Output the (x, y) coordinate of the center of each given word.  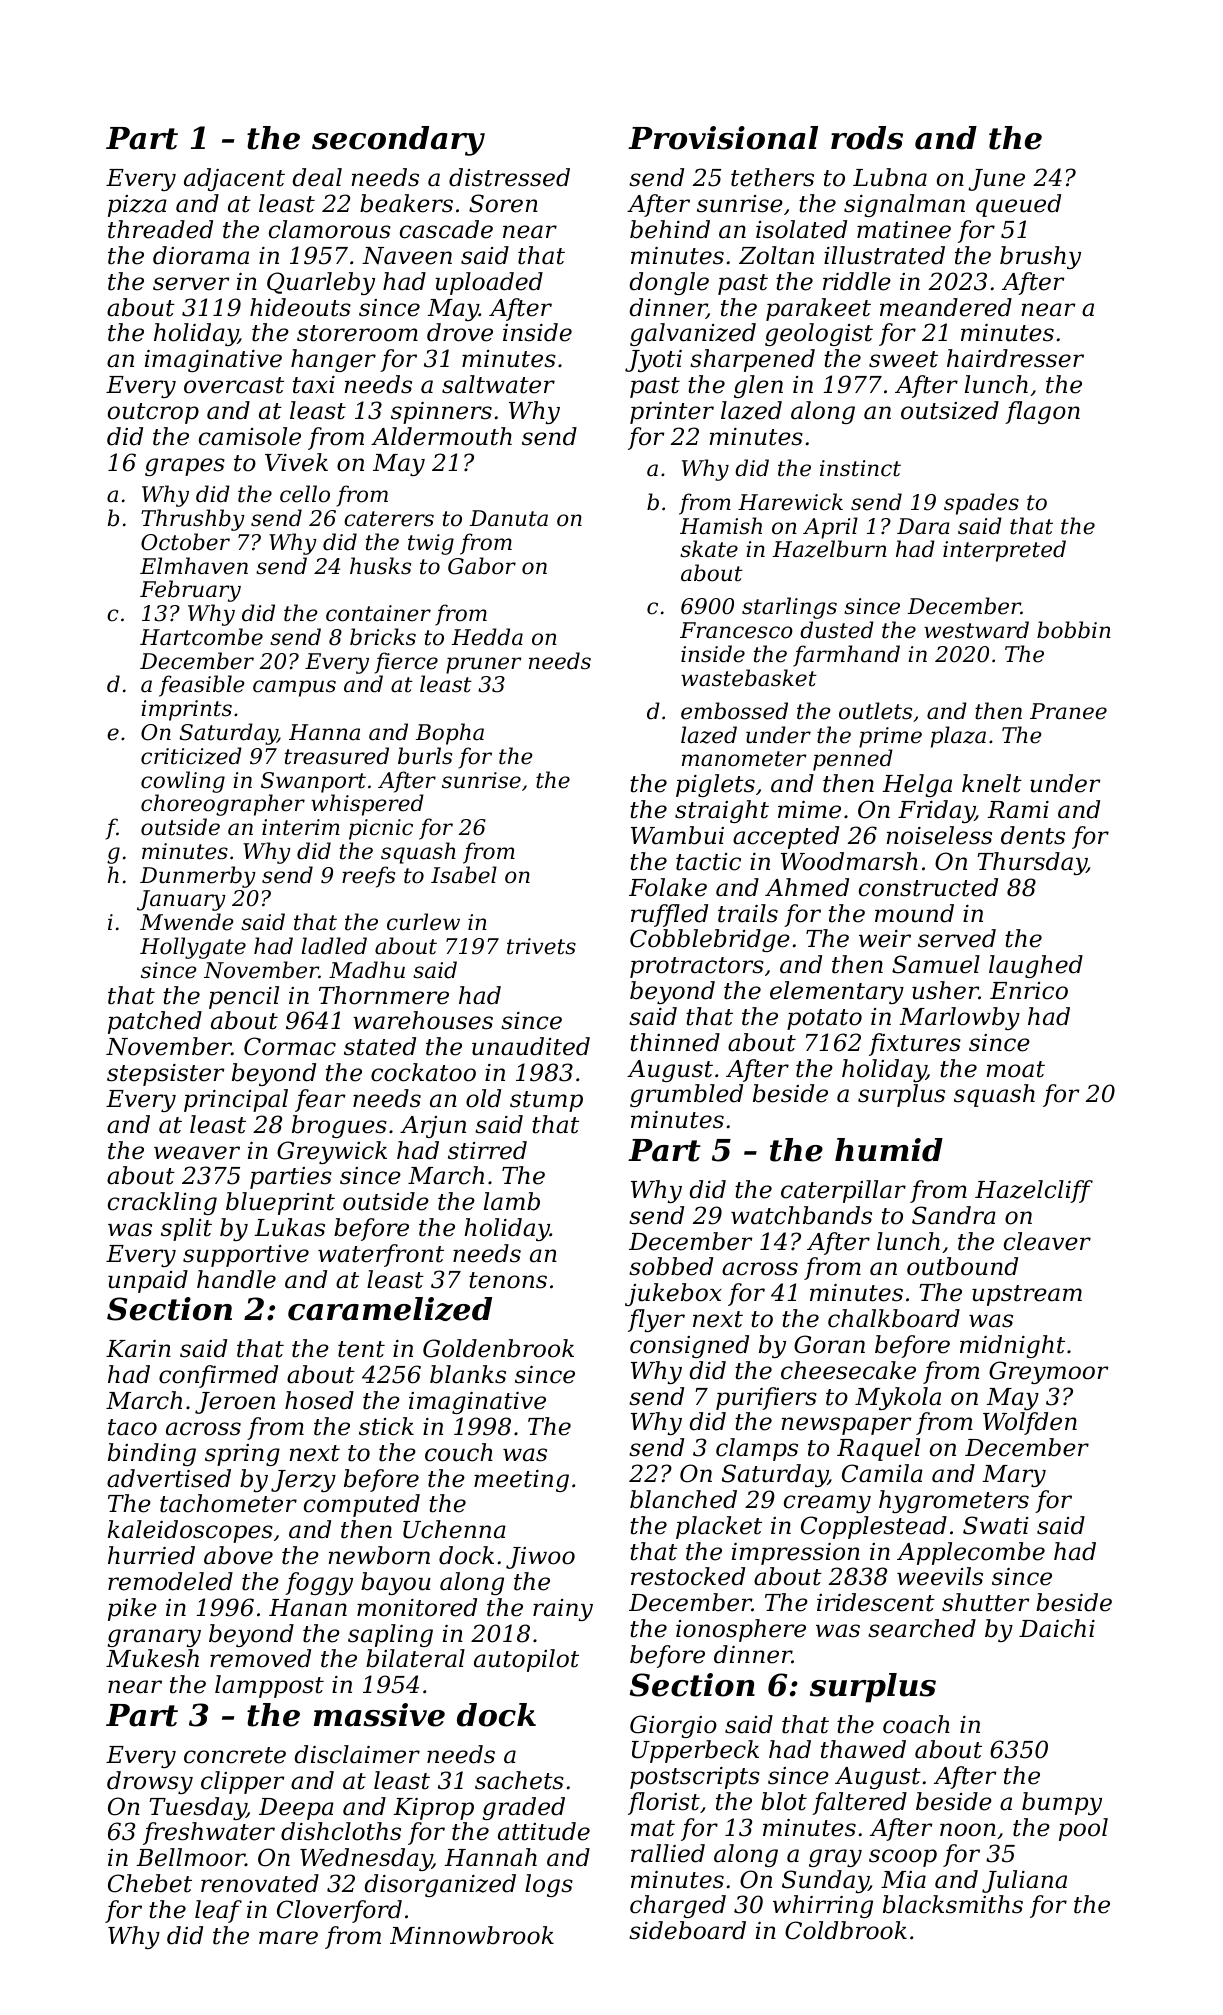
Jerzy (303, 1481)
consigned (689, 1346)
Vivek (296, 462)
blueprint (280, 1203)
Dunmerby (198, 877)
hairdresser (1015, 358)
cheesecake (848, 1370)
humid (889, 1150)
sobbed (671, 1266)
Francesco (736, 630)
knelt (992, 783)
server (191, 284)
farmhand (846, 656)
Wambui (677, 835)
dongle (669, 283)
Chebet (150, 1883)
